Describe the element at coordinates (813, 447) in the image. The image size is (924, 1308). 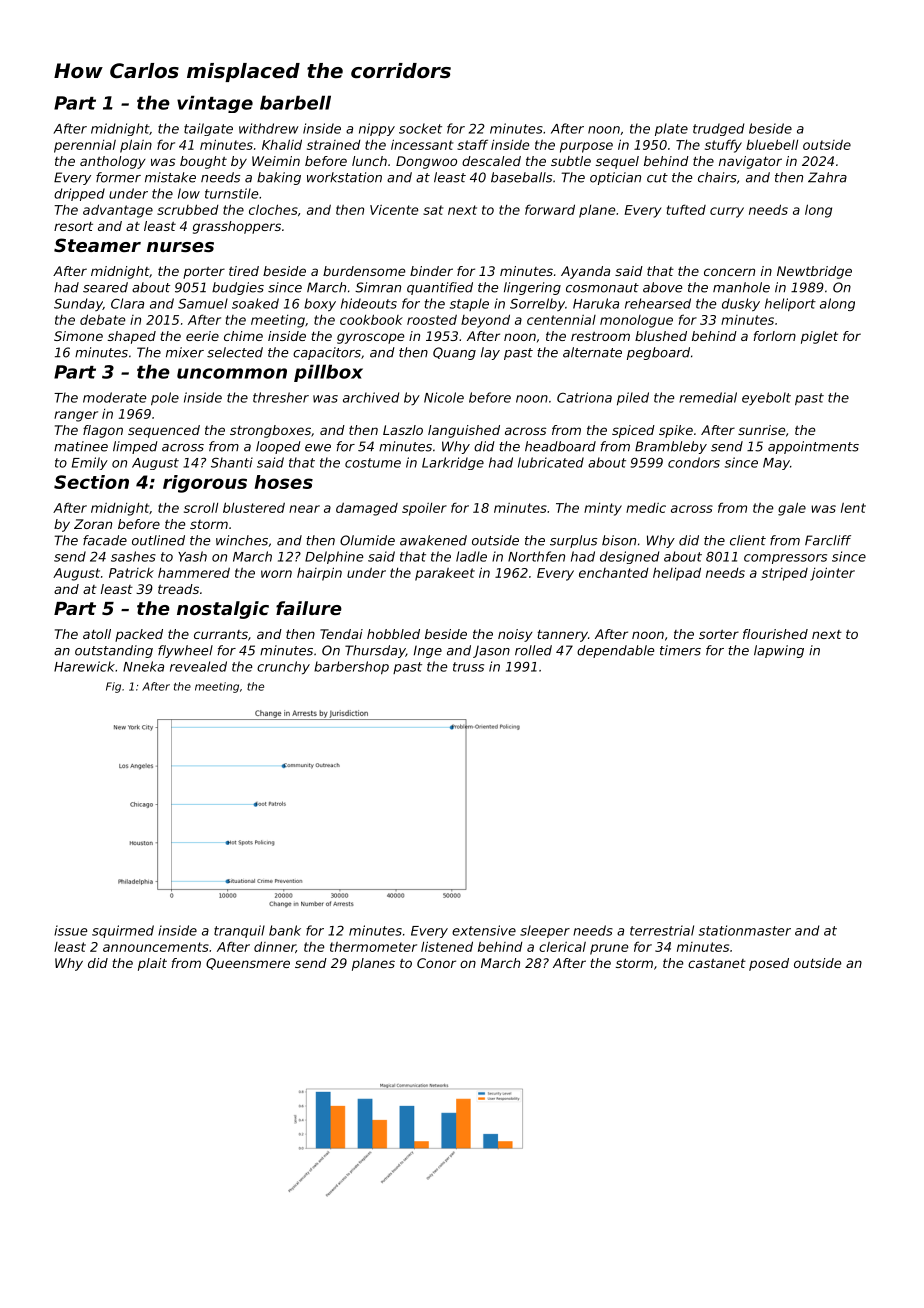
I see `appointments` at that location.
